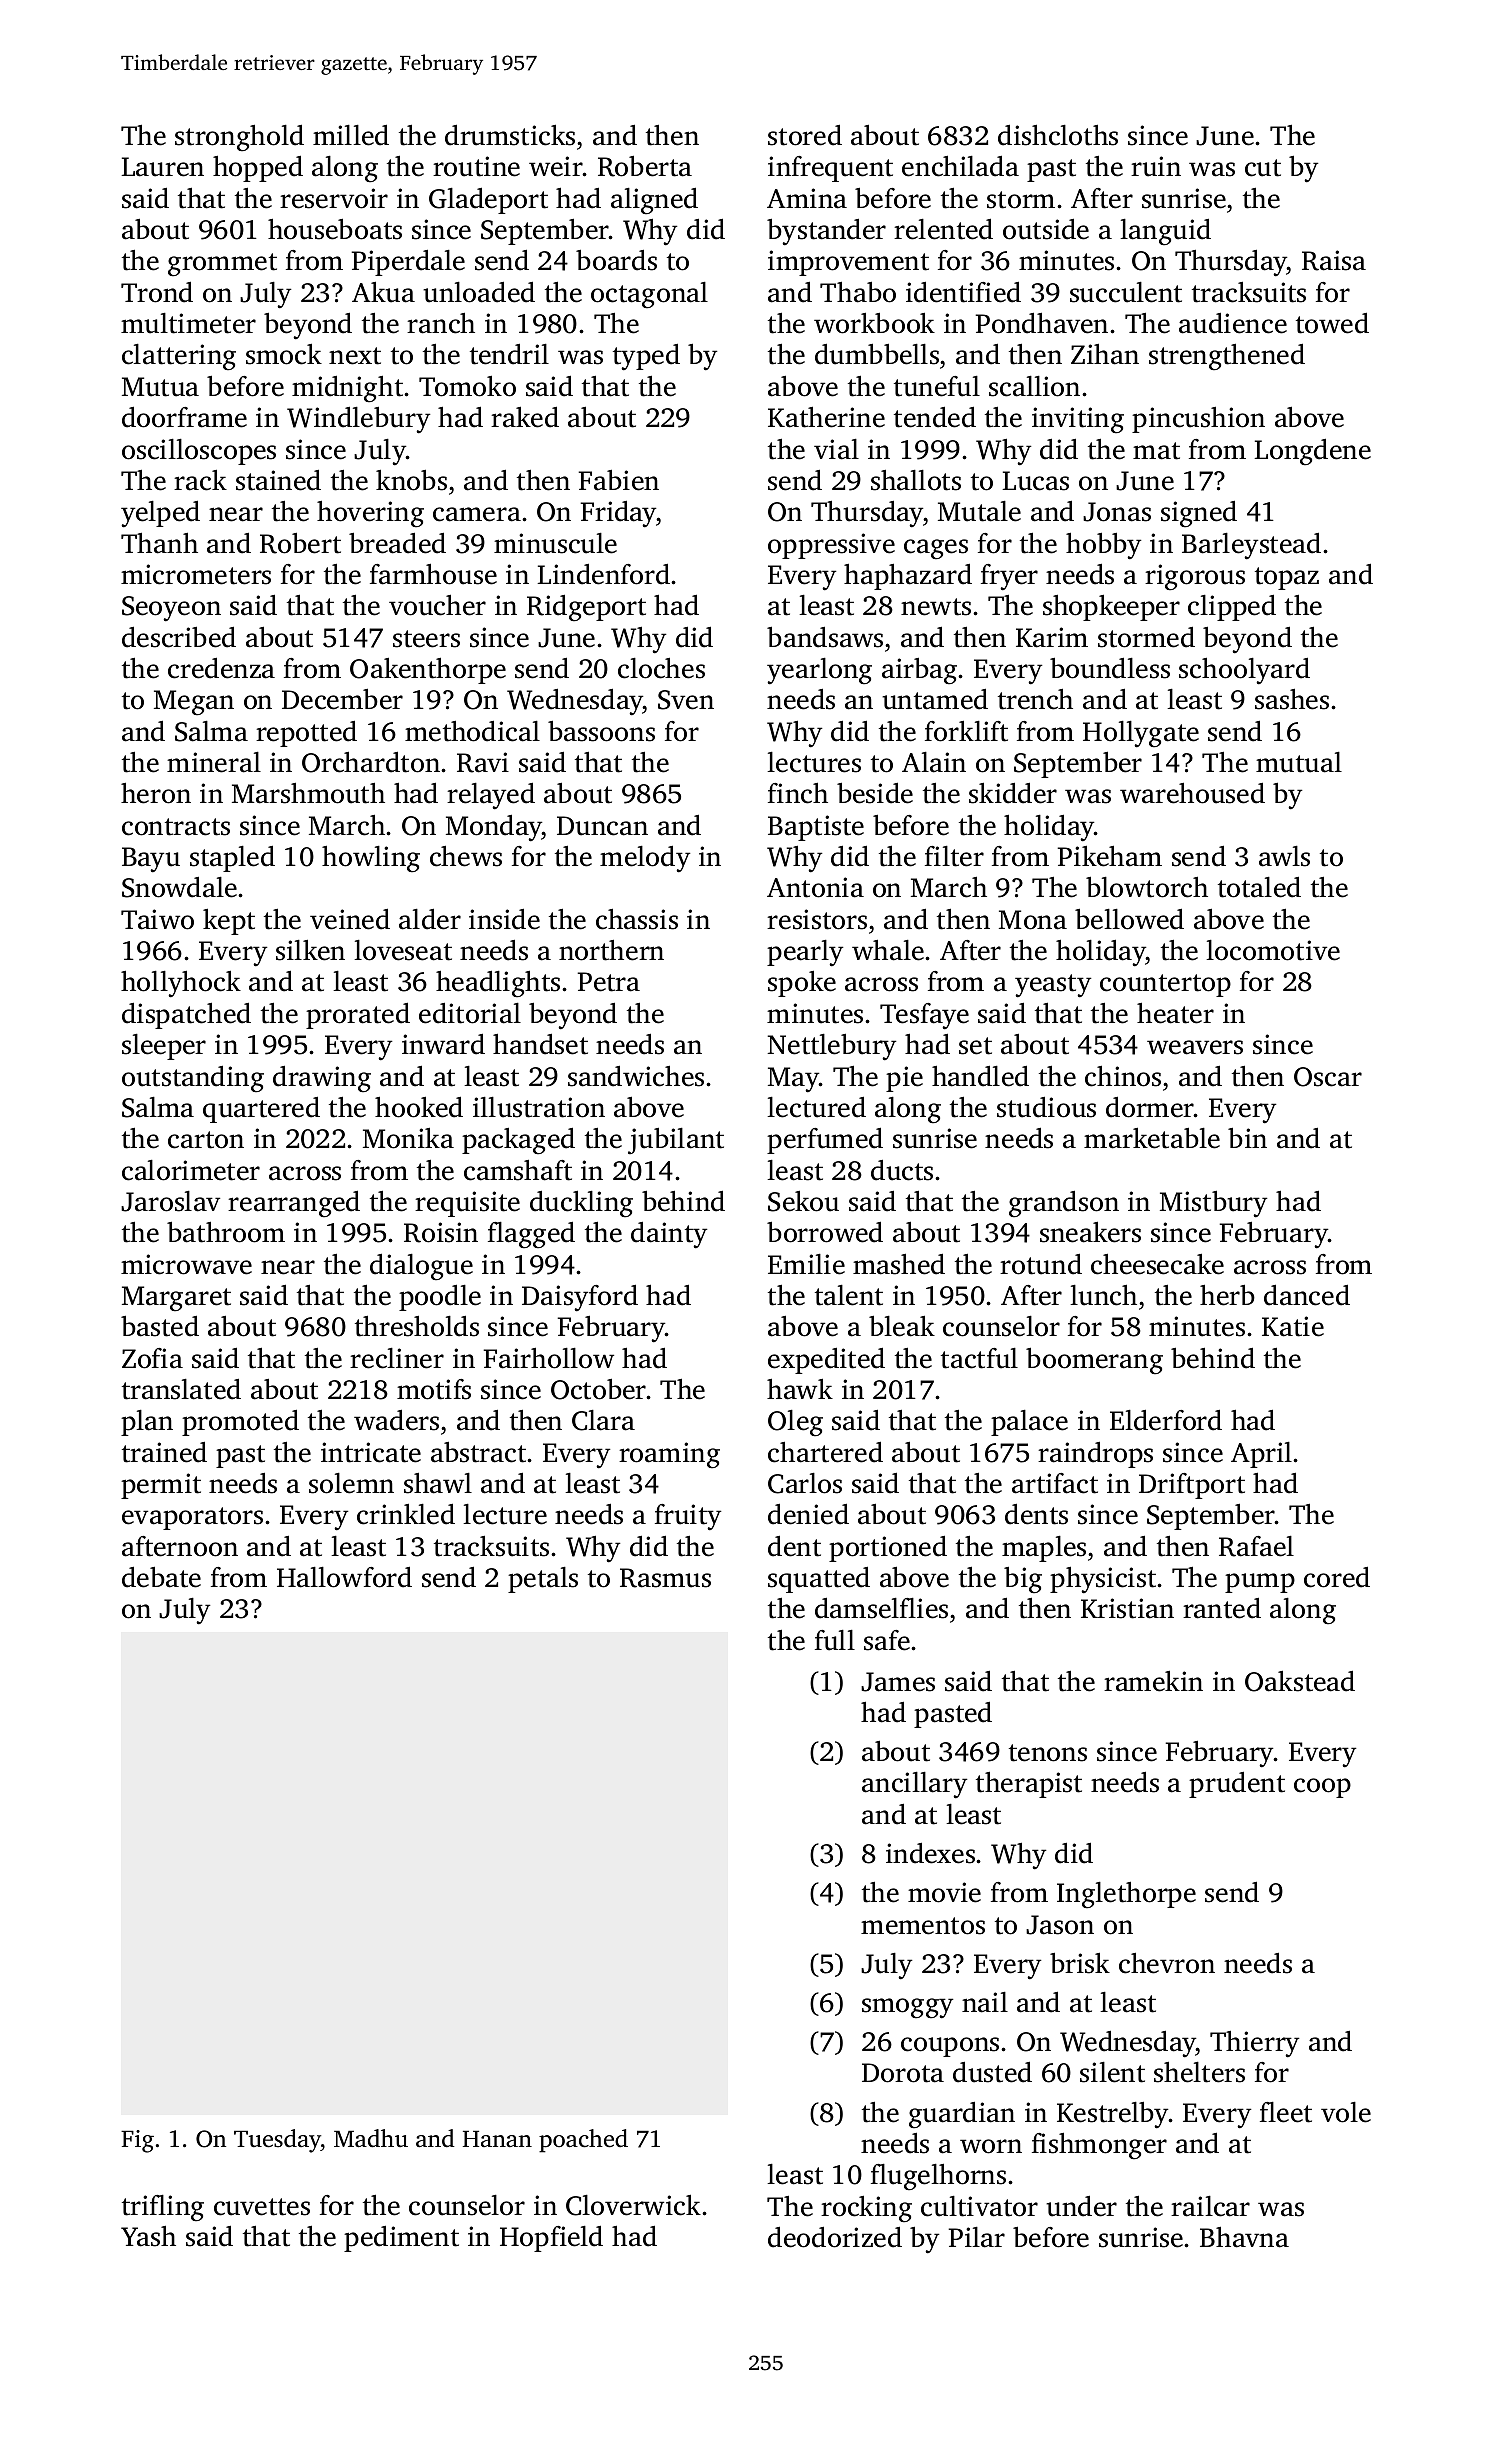 This image has height=2464, width=1496. Describe the element at coordinates (351, 135) in the image. I see `milled` at that location.
